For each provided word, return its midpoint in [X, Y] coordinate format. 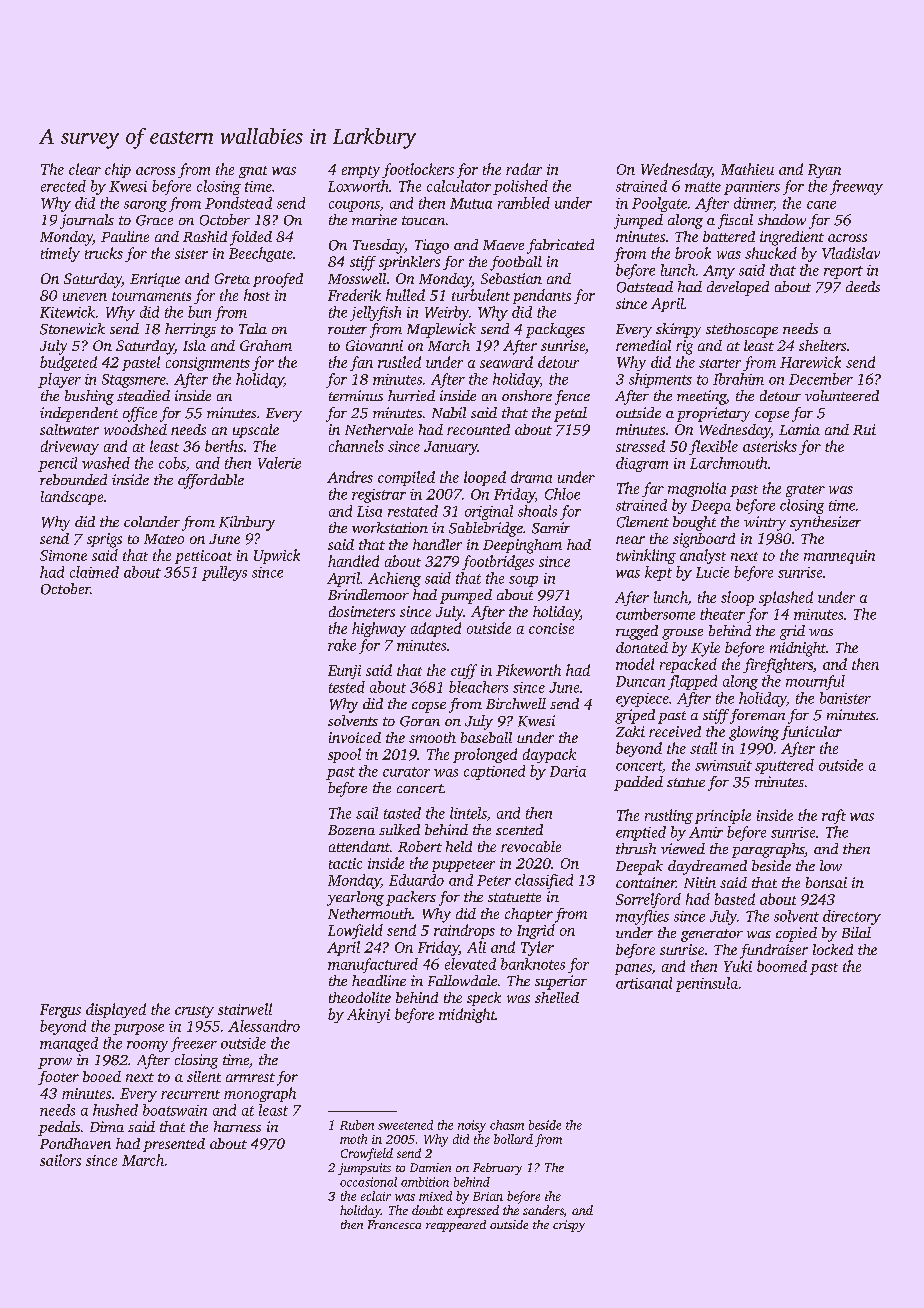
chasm [507, 1125]
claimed [94, 572]
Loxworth [358, 186]
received [675, 731]
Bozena [351, 830]
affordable [211, 481]
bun [199, 312]
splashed [786, 598]
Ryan [824, 171]
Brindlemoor [368, 594]
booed [102, 1076]
